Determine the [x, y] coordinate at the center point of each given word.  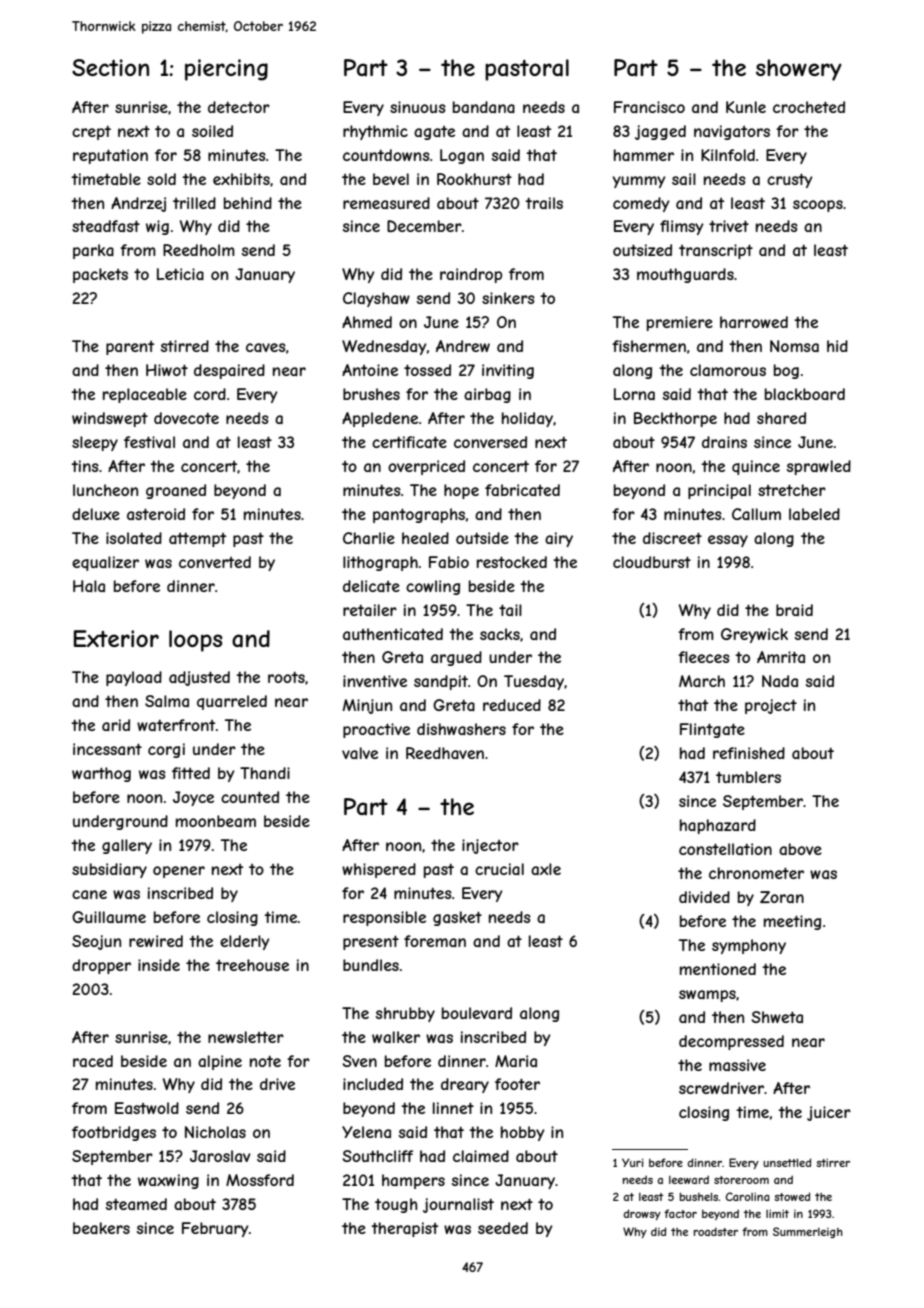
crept [91, 133]
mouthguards [685, 275]
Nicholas [215, 1132]
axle [546, 869]
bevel [391, 179]
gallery [127, 846]
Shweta [777, 1017]
